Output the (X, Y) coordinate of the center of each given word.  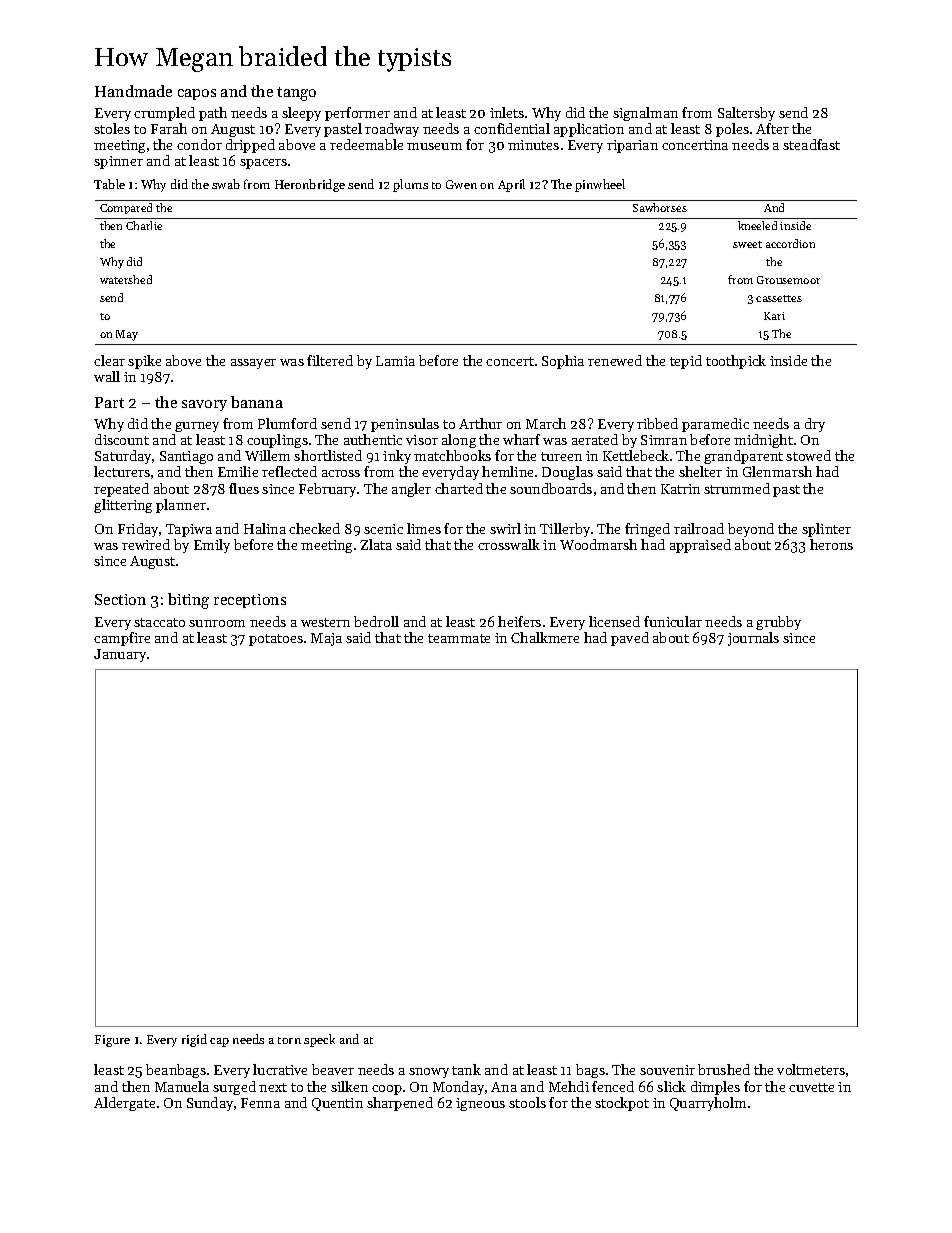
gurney (197, 427)
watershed (126, 279)
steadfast (811, 144)
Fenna (260, 1103)
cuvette (811, 1087)
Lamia (395, 361)
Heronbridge (310, 185)
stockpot (622, 1104)
